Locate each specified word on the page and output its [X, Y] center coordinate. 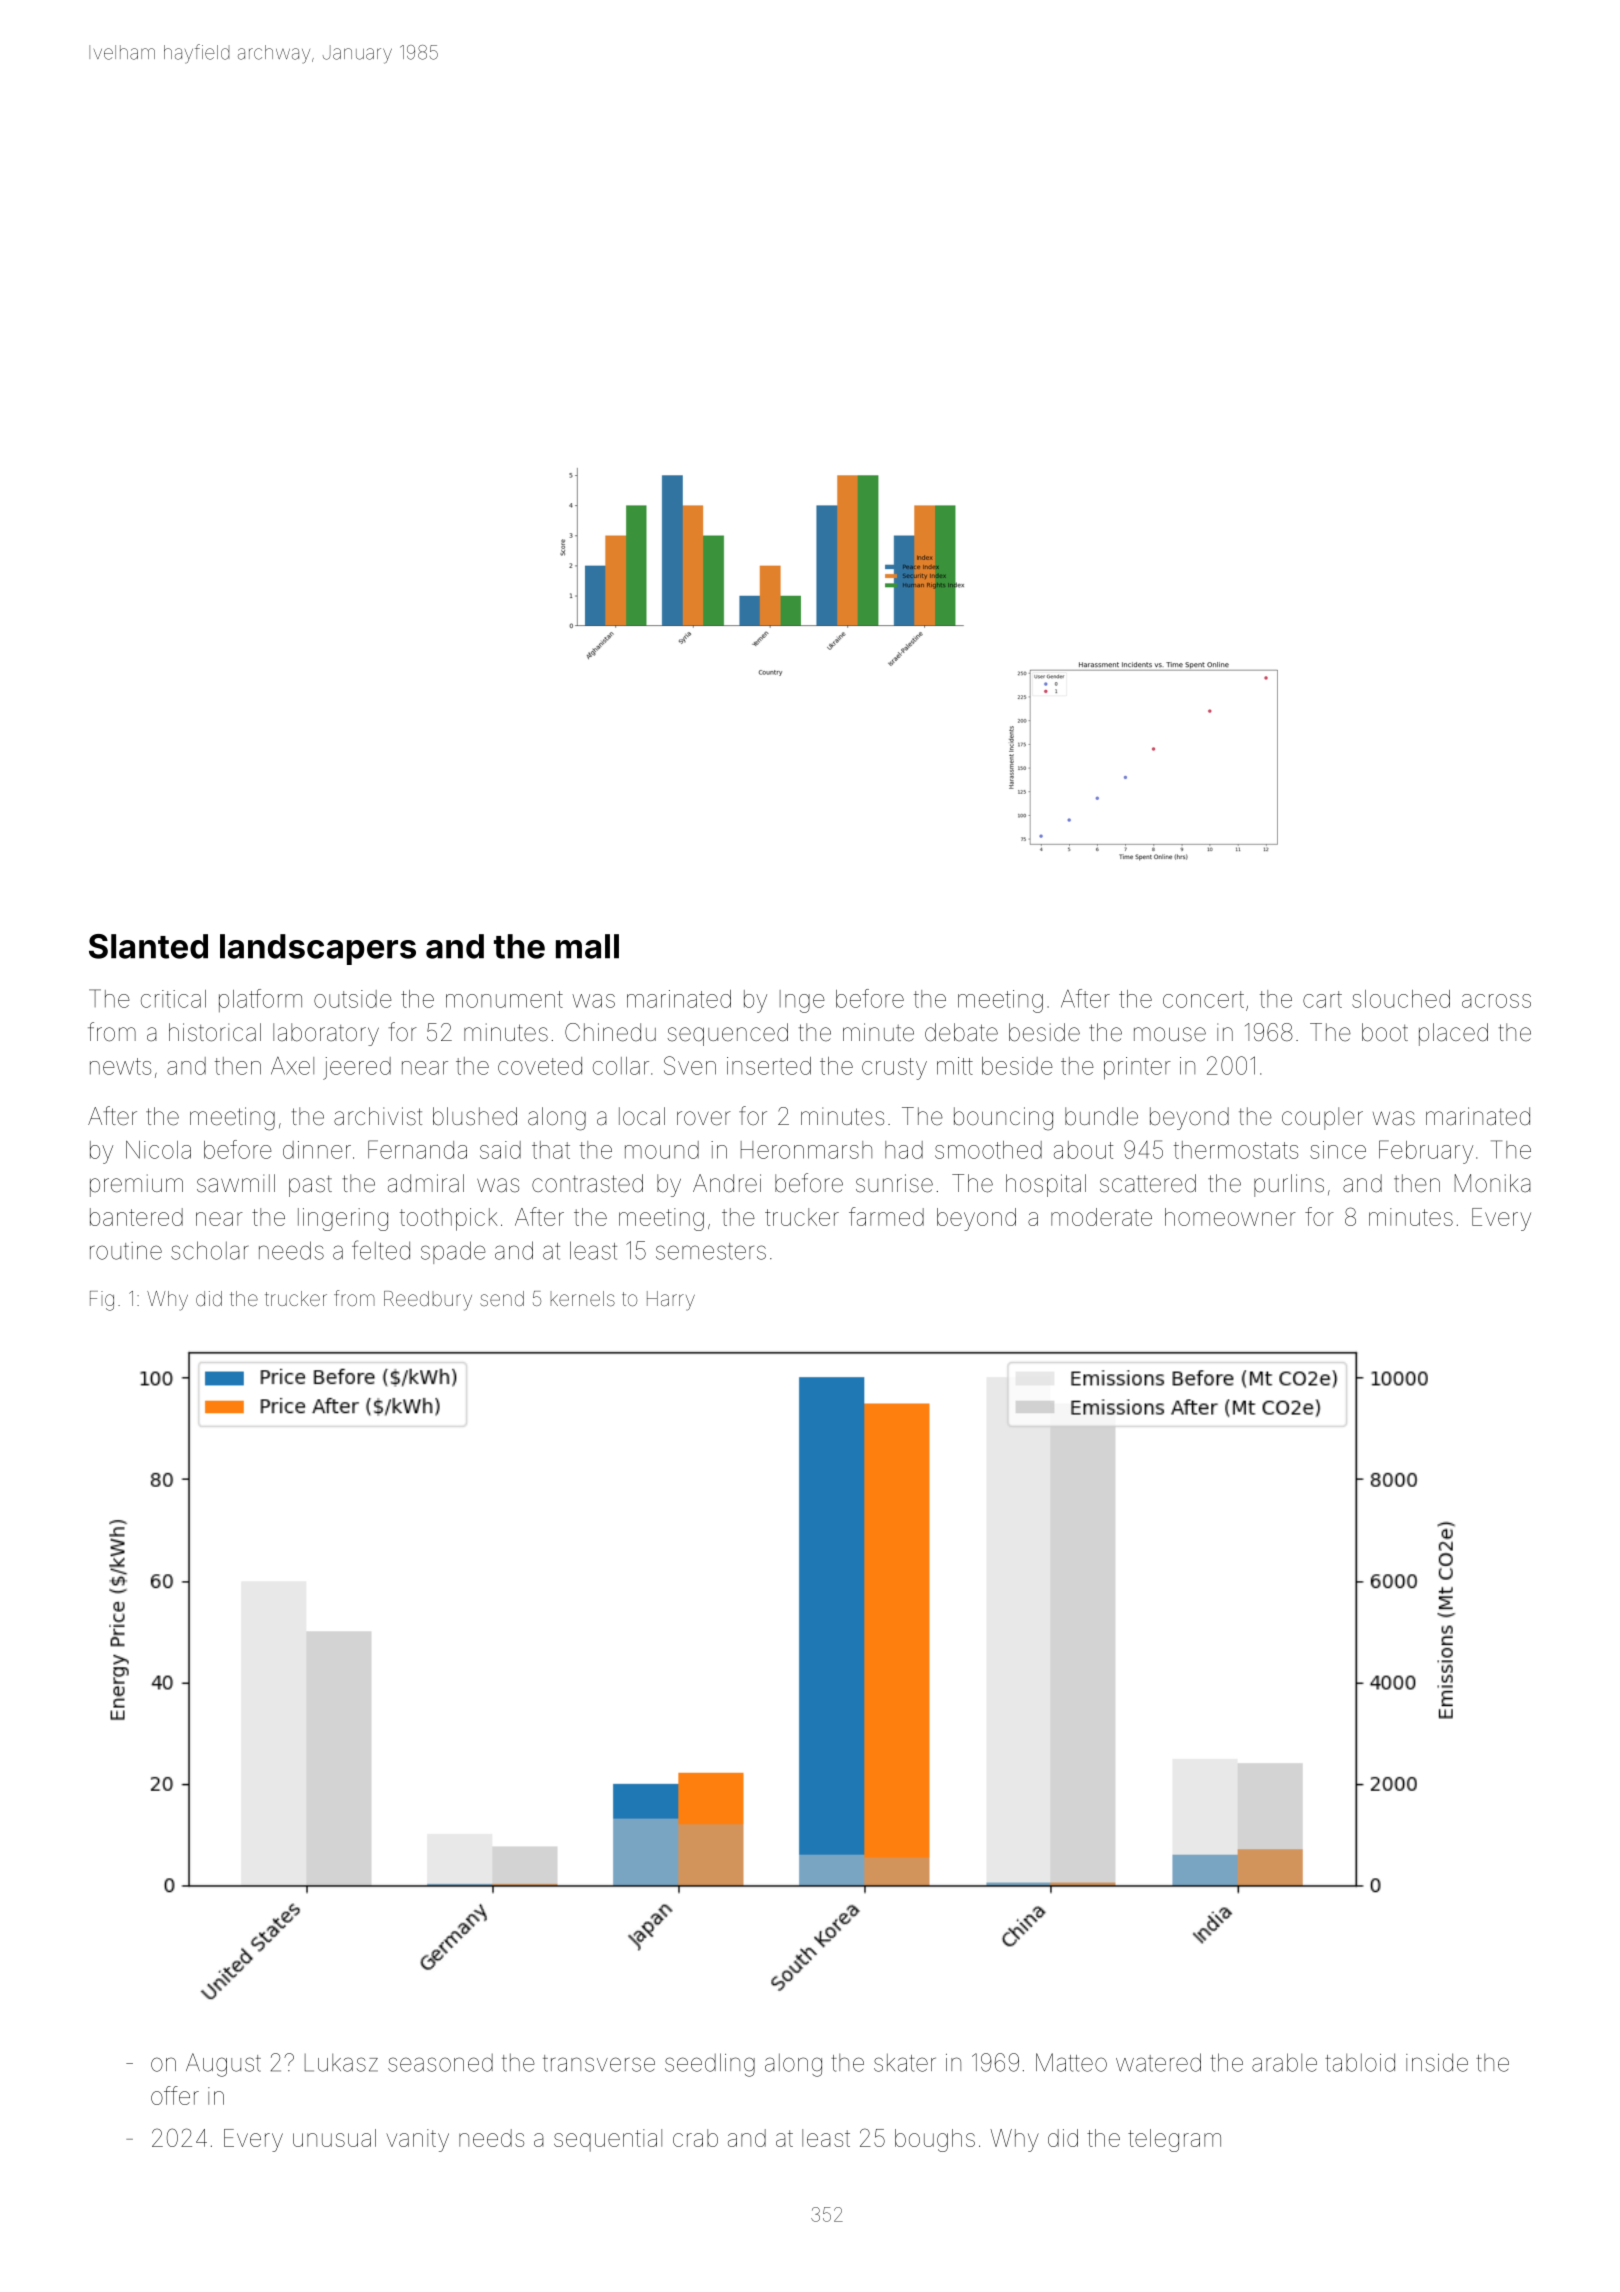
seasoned [440, 2063]
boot [1385, 1032]
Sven [690, 1065]
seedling [710, 2065]
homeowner [1230, 1217]
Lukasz [341, 2063]
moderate [1101, 1217]
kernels [583, 1298]
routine [126, 1251]
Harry [671, 1301]
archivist [378, 1116]
